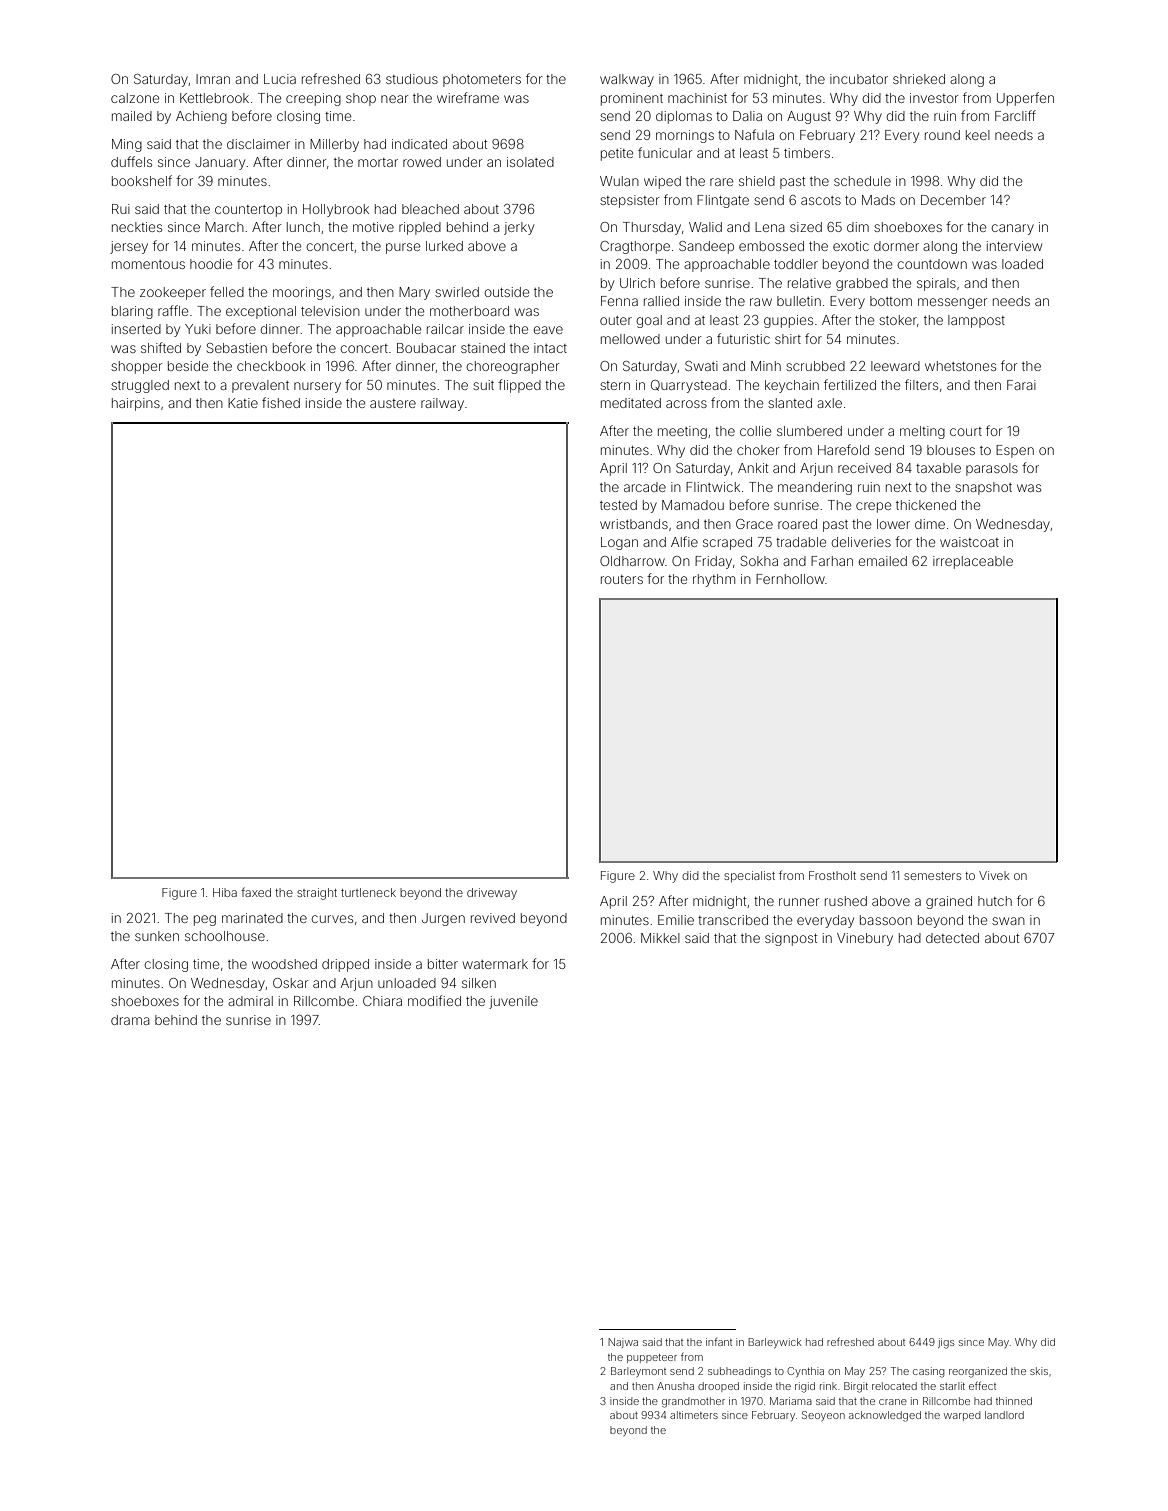 The height and width of the screenshot is (1511, 1168). Describe the element at coordinates (922, 432) in the screenshot. I see `melting` at that location.
